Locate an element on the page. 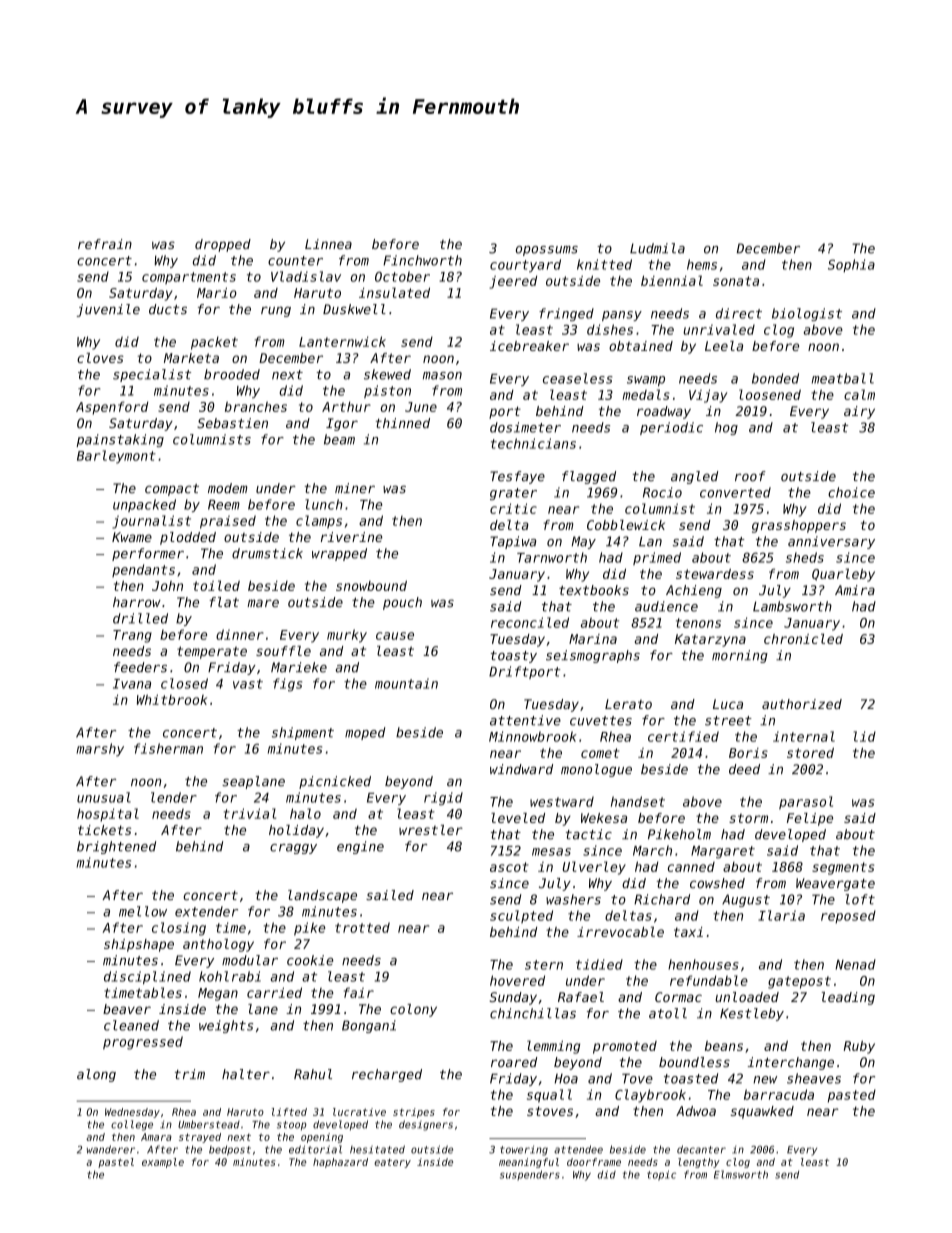 The height and width of the image is (1233, 952). example is located at coordinates (163, 1163).
